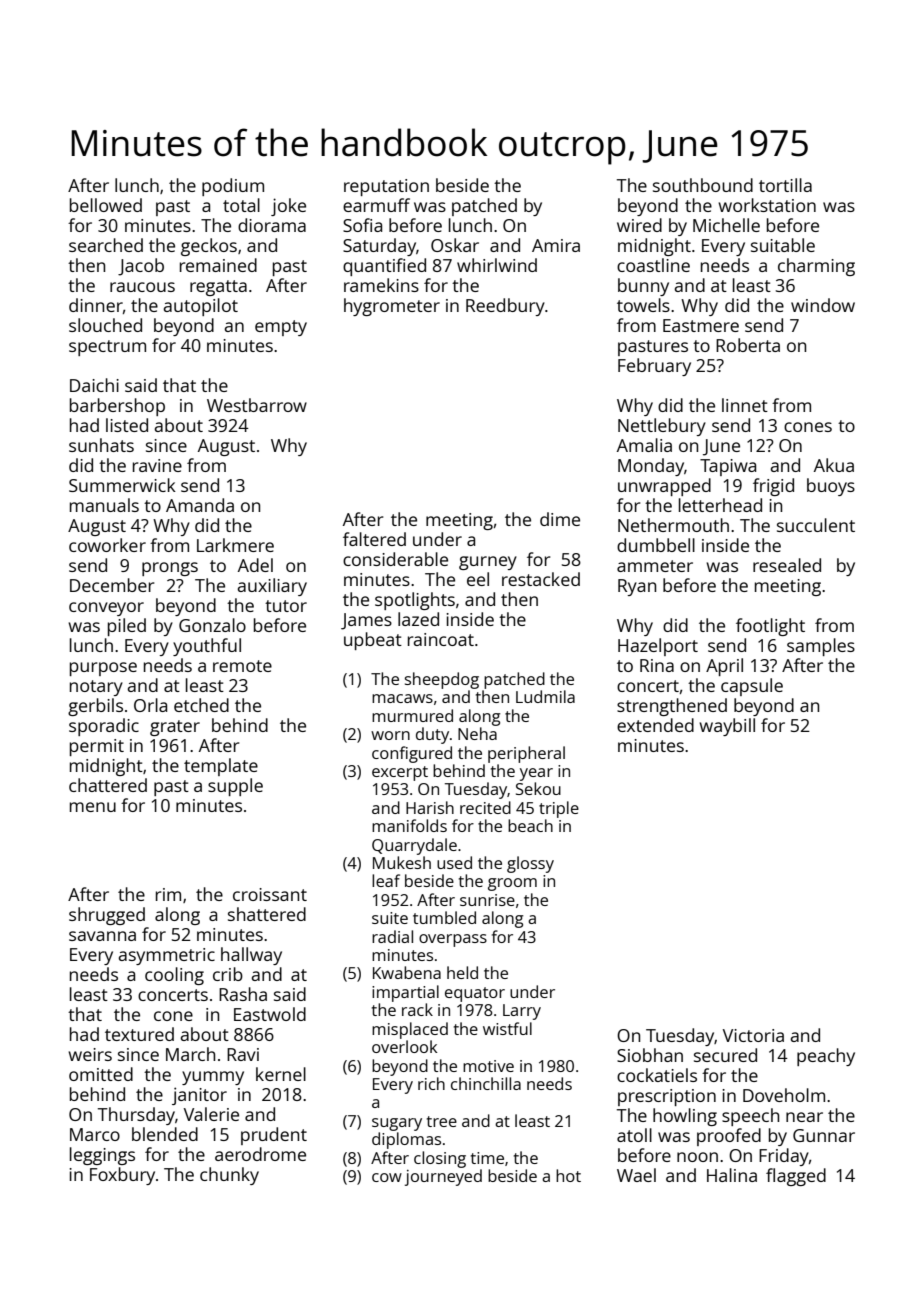 The image size is (924, 1308). Describe the element at coordinates (90, 1054) in the document. I see `weirs` at that location.
